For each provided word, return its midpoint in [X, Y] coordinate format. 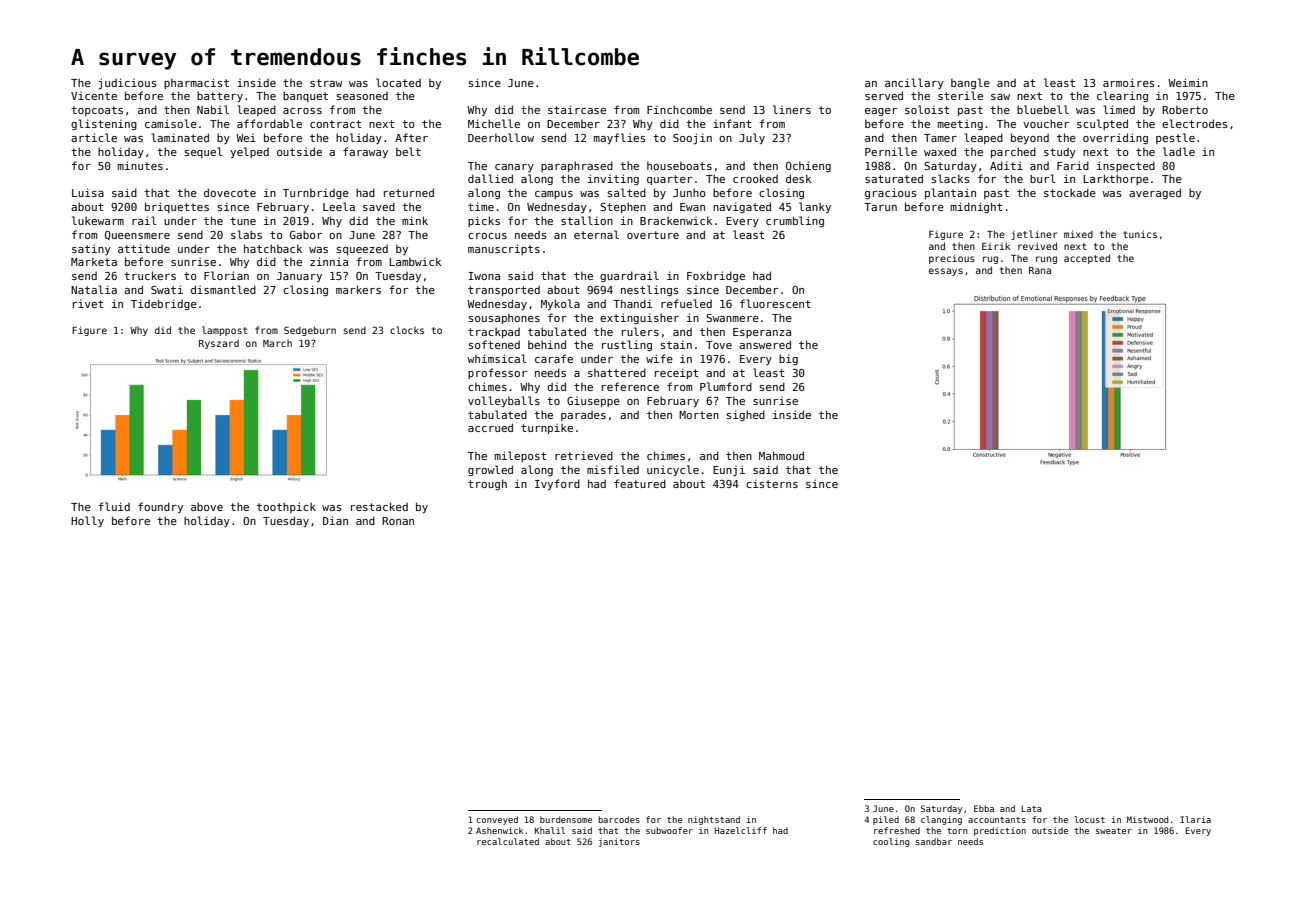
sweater [1114, 831]
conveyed [497, 820]
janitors [619, 842]
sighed [745, 415]
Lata [1032, 808]
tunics [1140, 234]
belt [408, 151]
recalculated [508, 841]
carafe [554, 358]
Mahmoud [781, 455]
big [788, 359]
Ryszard [219, 344]
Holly [87, 521]
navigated [742, 207]
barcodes [619, 819]
